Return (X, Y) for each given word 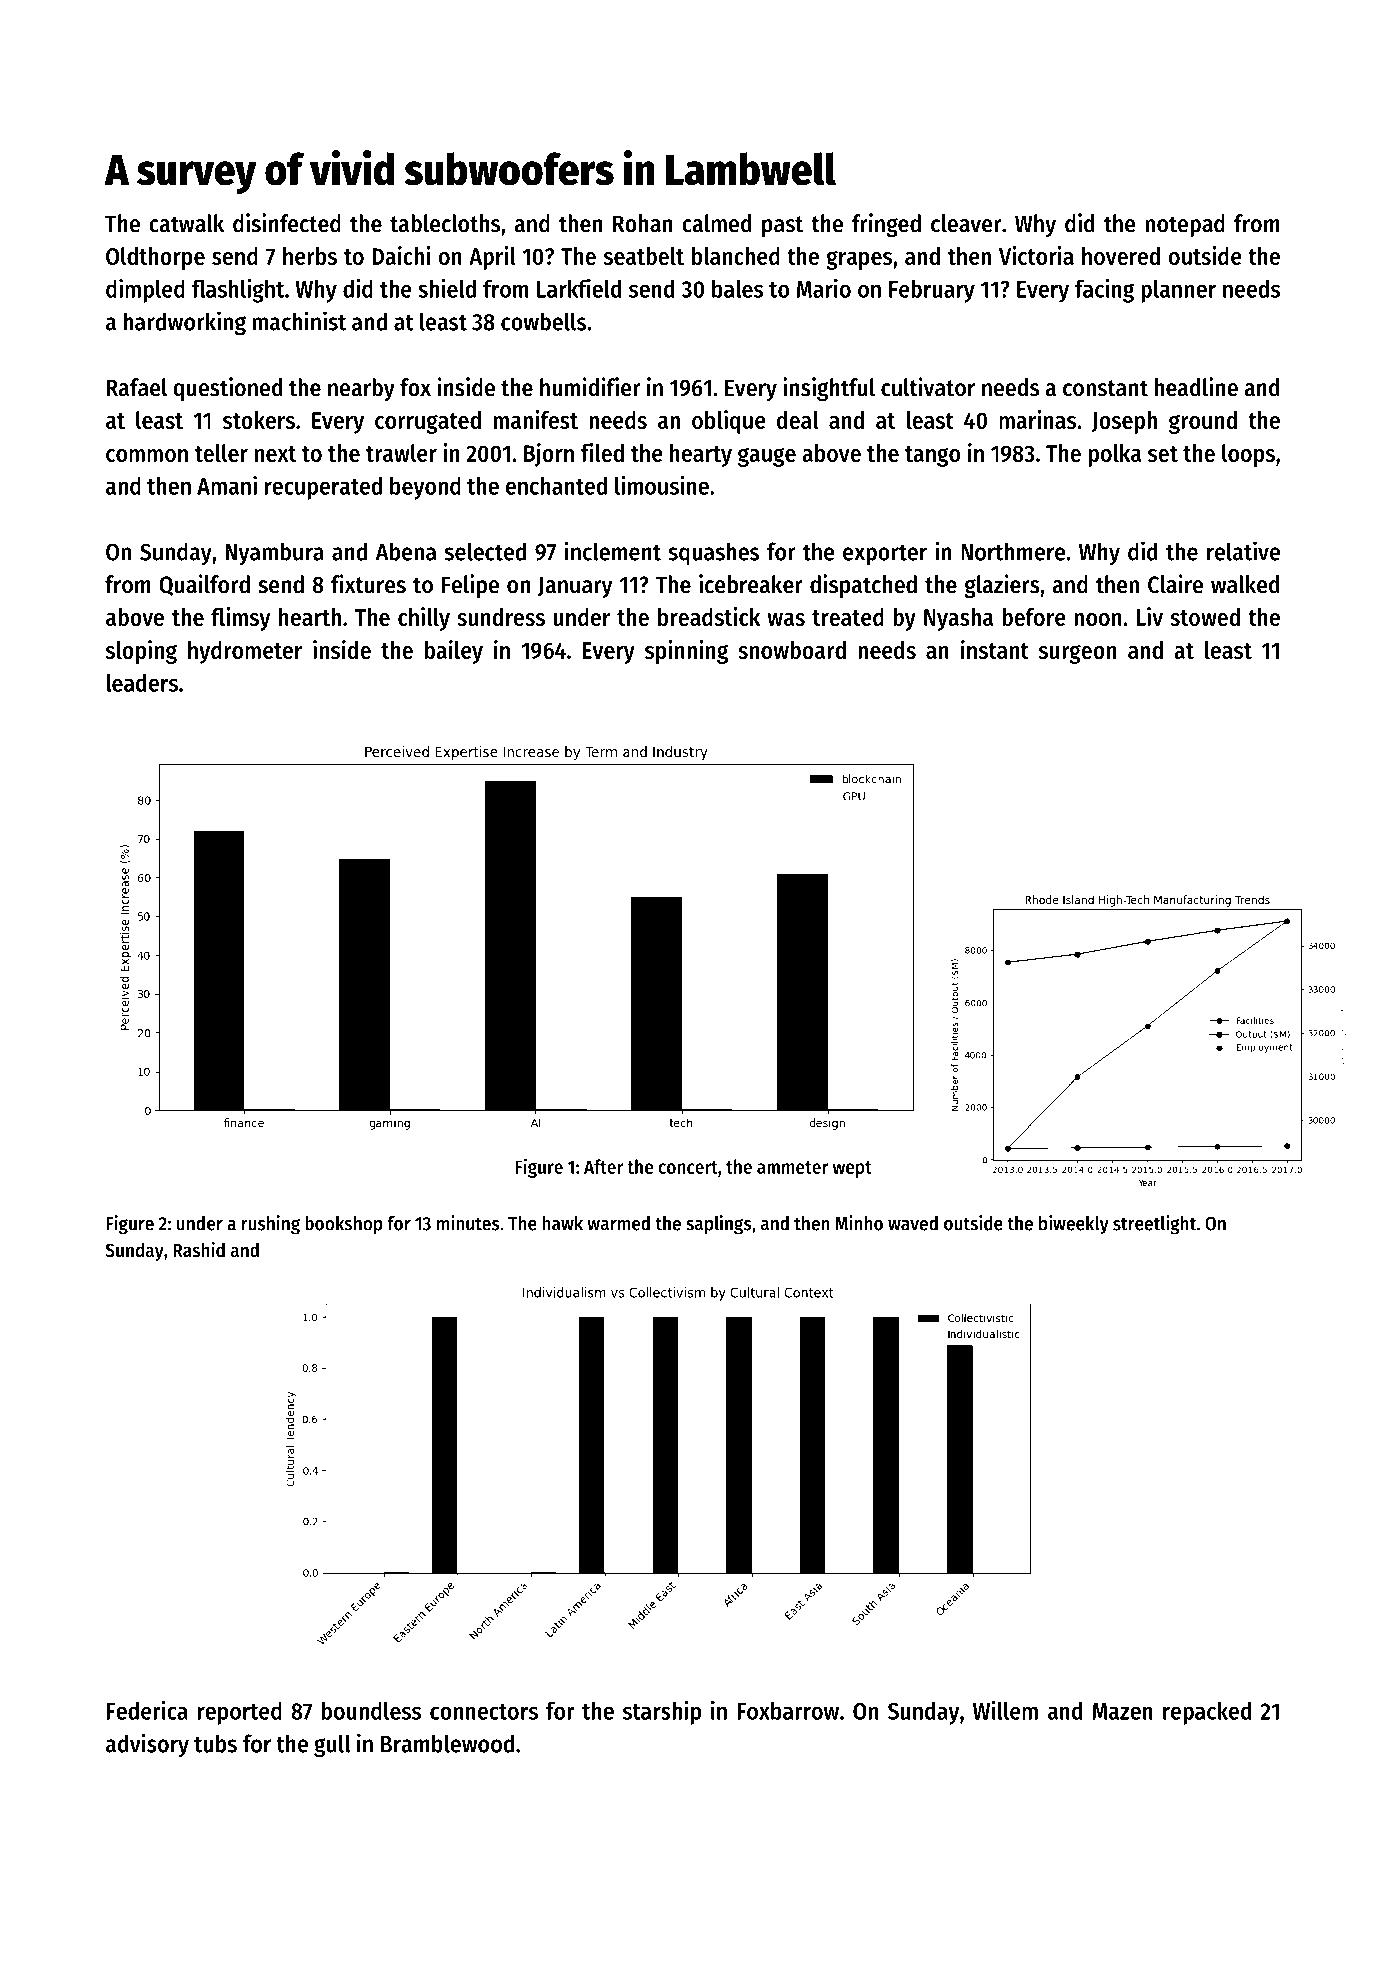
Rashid (199, 1249)
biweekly (1074, 1225)
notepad (1185, 225)
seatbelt (644, 256)
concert (688, 1167)
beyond (425, 488)
